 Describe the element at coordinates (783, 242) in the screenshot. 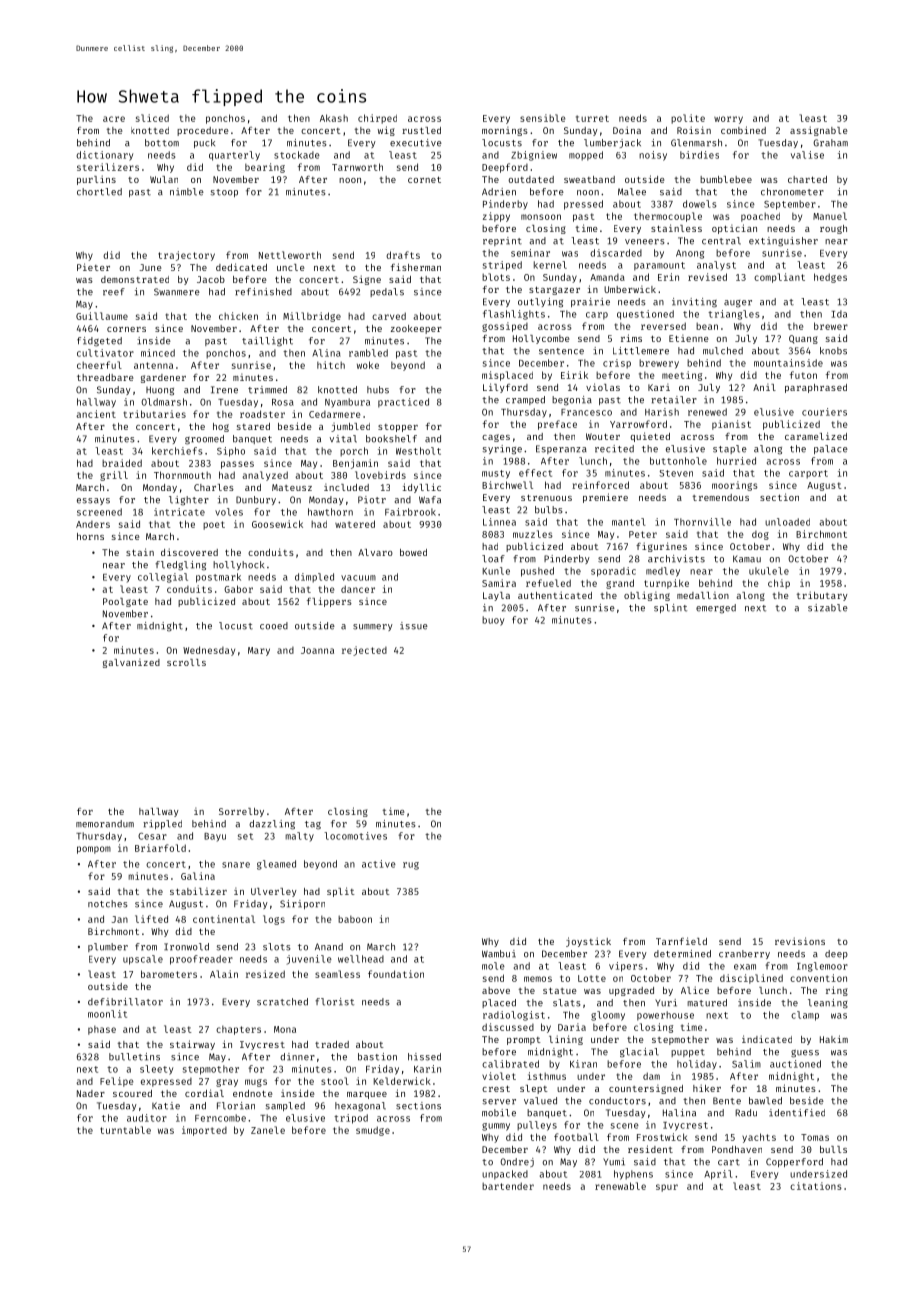

I see `extinguisher` at that location.
